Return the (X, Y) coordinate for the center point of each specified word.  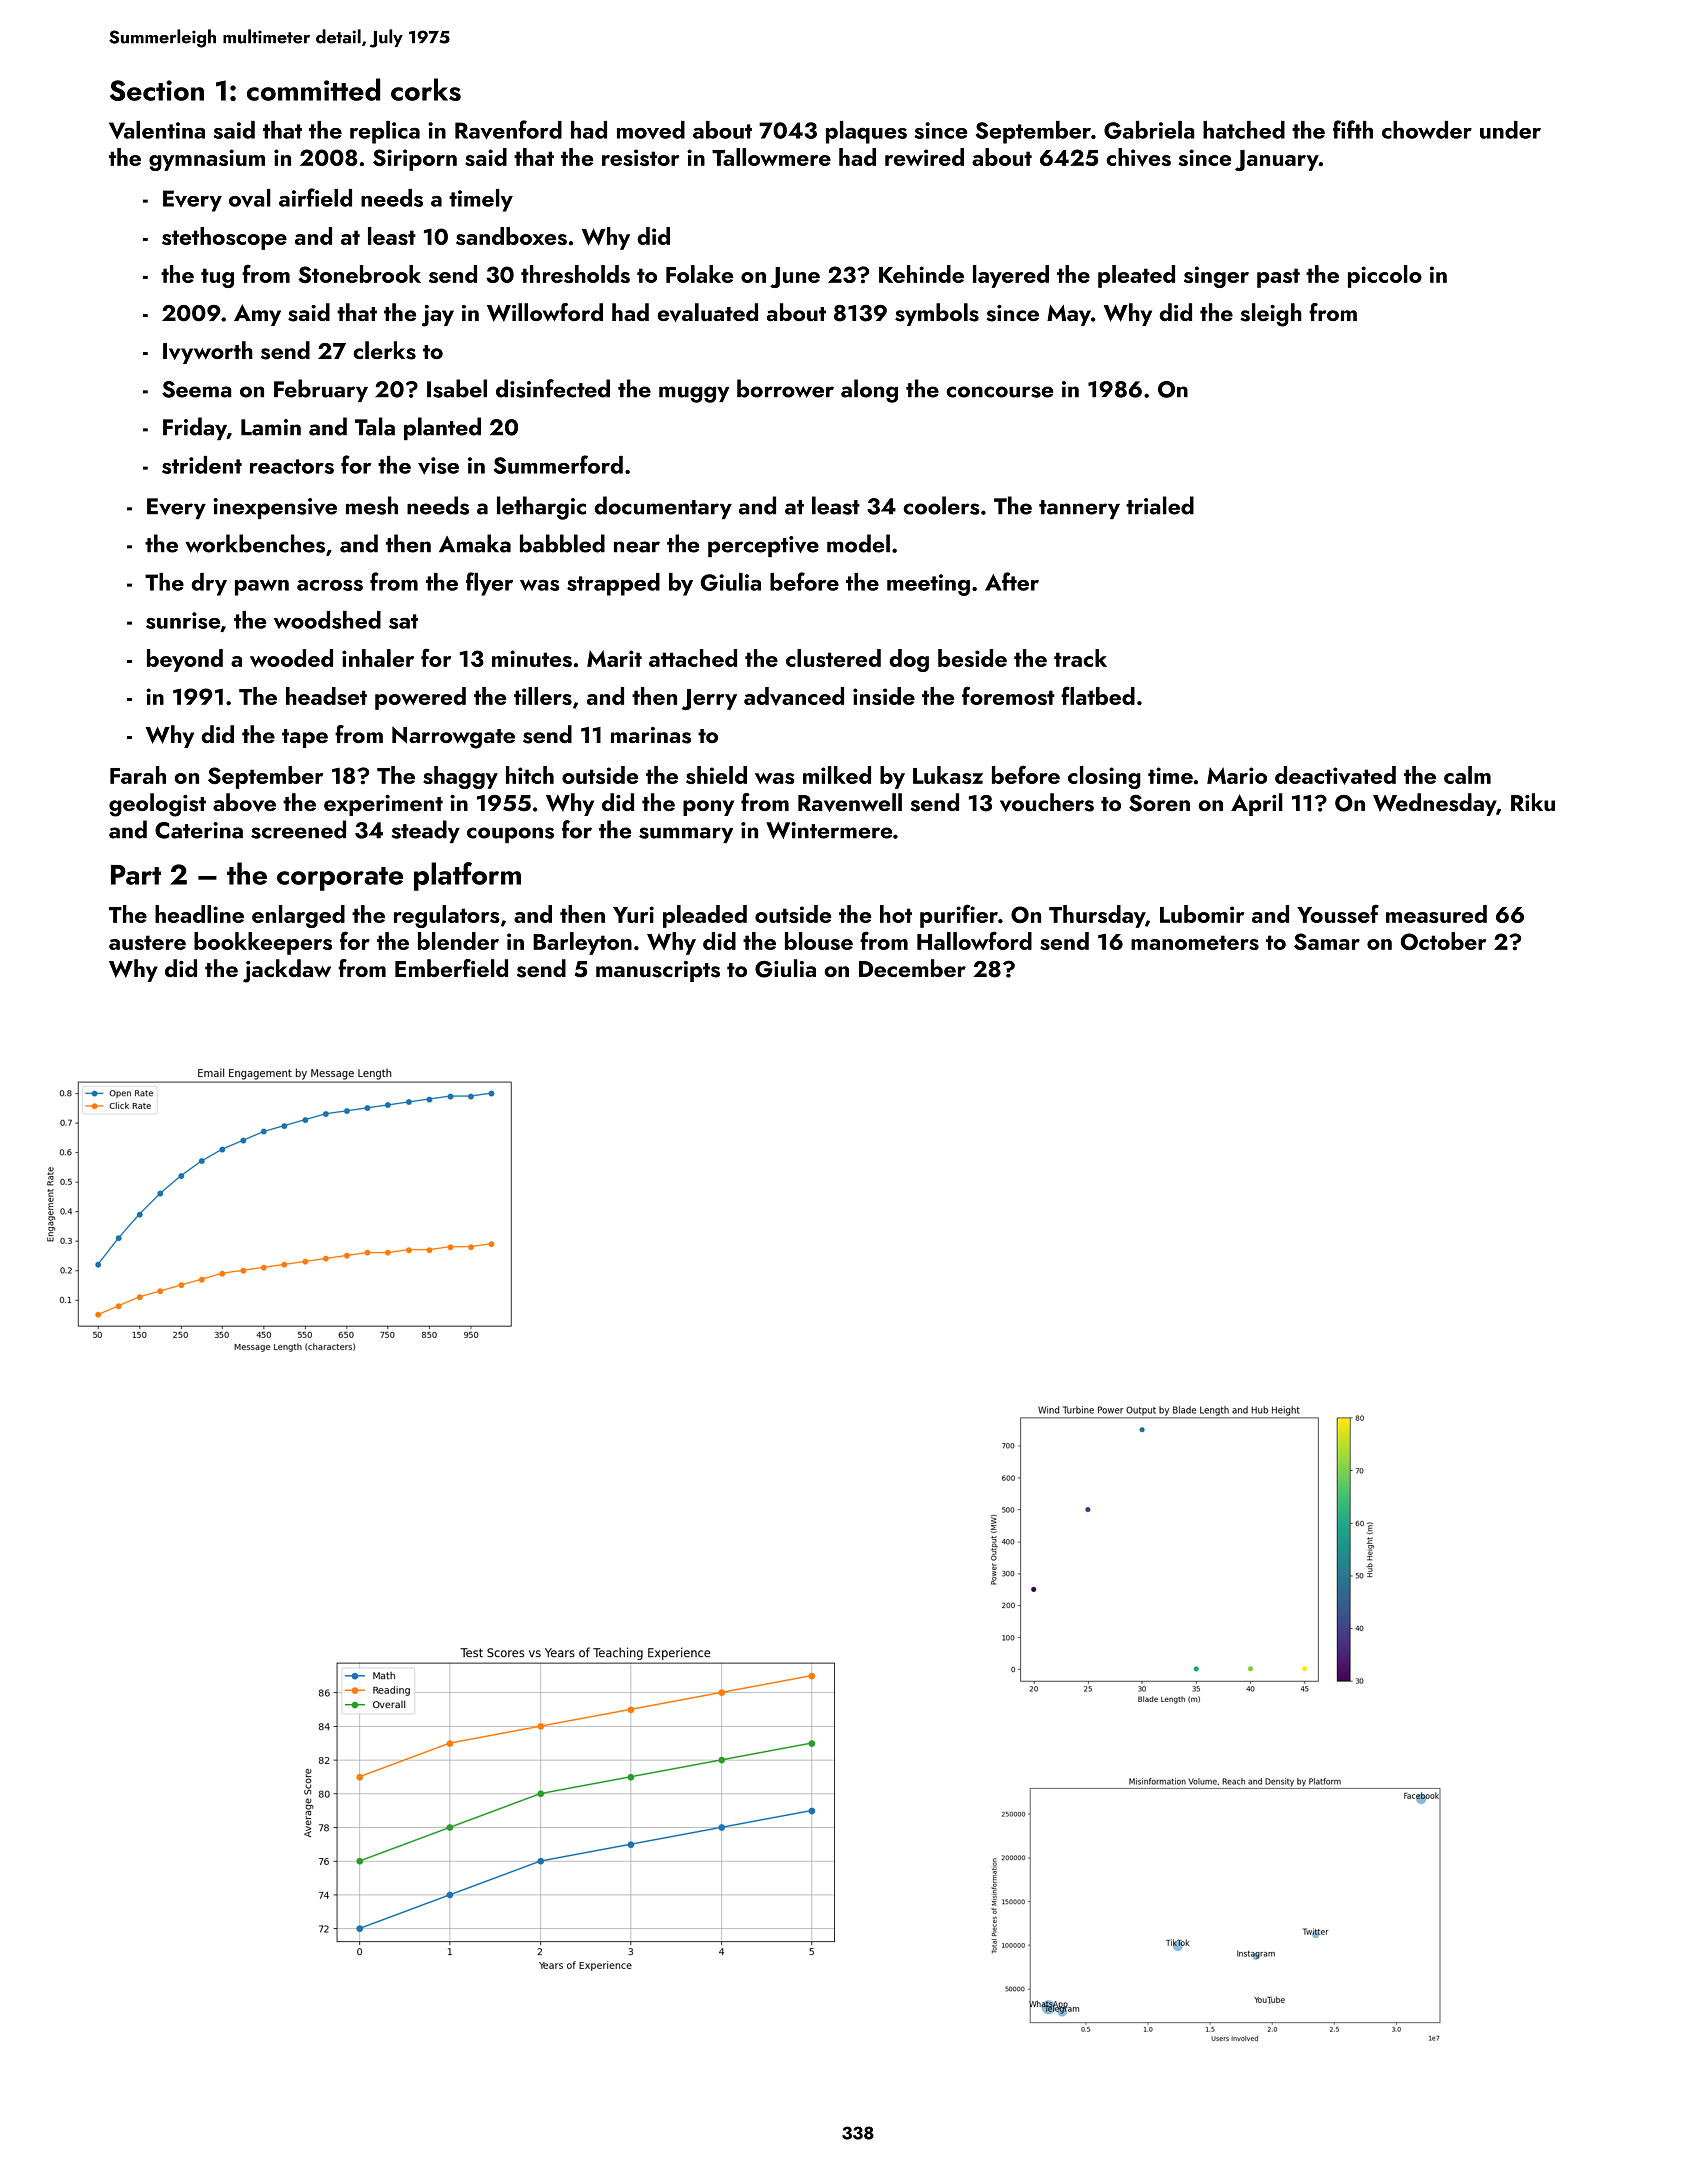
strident (202, 465)
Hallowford (974, 940)
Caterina (199, 830)
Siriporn (415, 160)
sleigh (1271, 315)
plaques (866, 132)
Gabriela (1149, 130)
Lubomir (1202, 914)
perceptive (763, 546)
